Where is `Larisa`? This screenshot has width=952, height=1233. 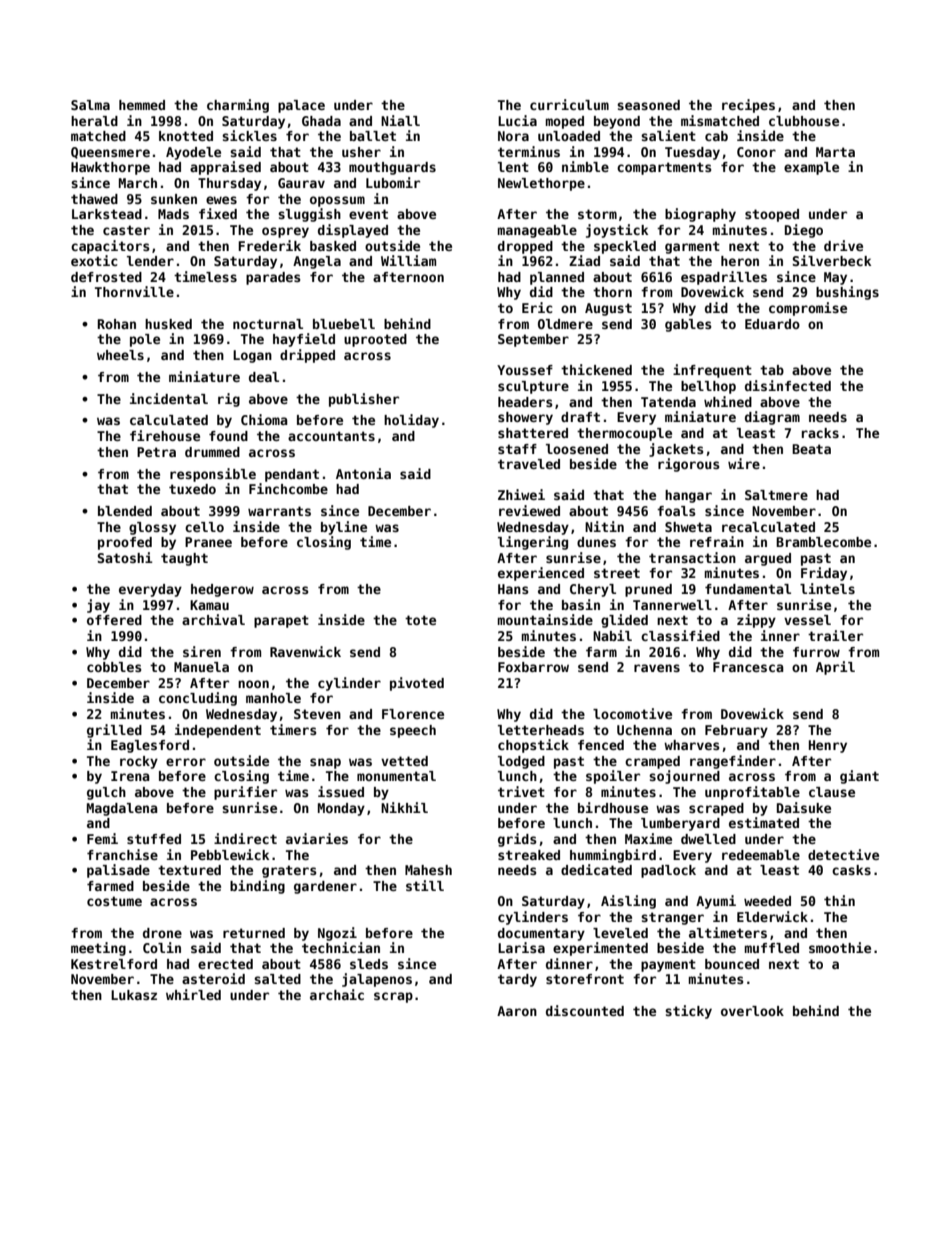 Larisa is located at coordinates (521, 947).
